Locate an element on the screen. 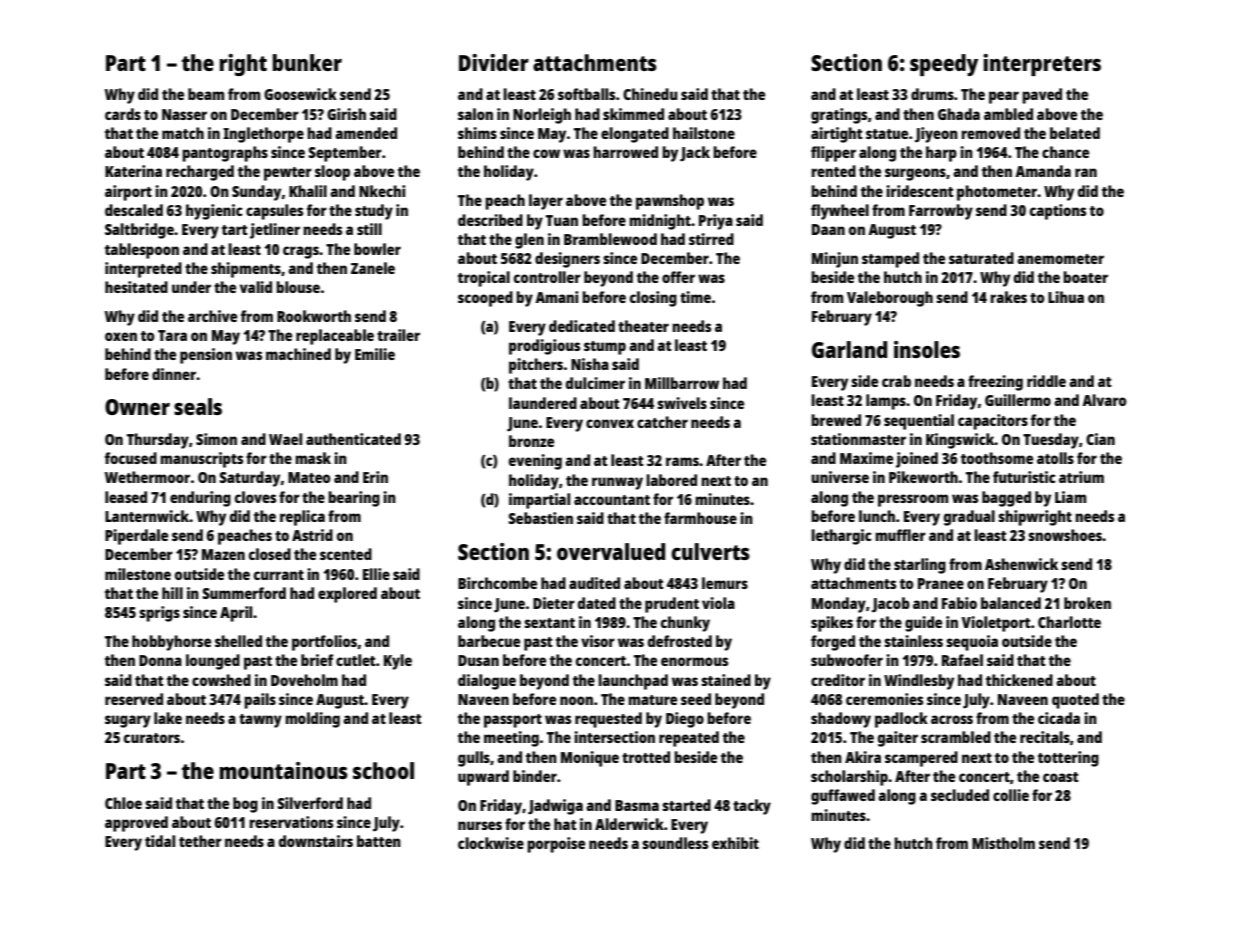 Image resolution: width=1233 pixels, height=952 pixels. Mistholm is located at coordinates (1003, 843).
